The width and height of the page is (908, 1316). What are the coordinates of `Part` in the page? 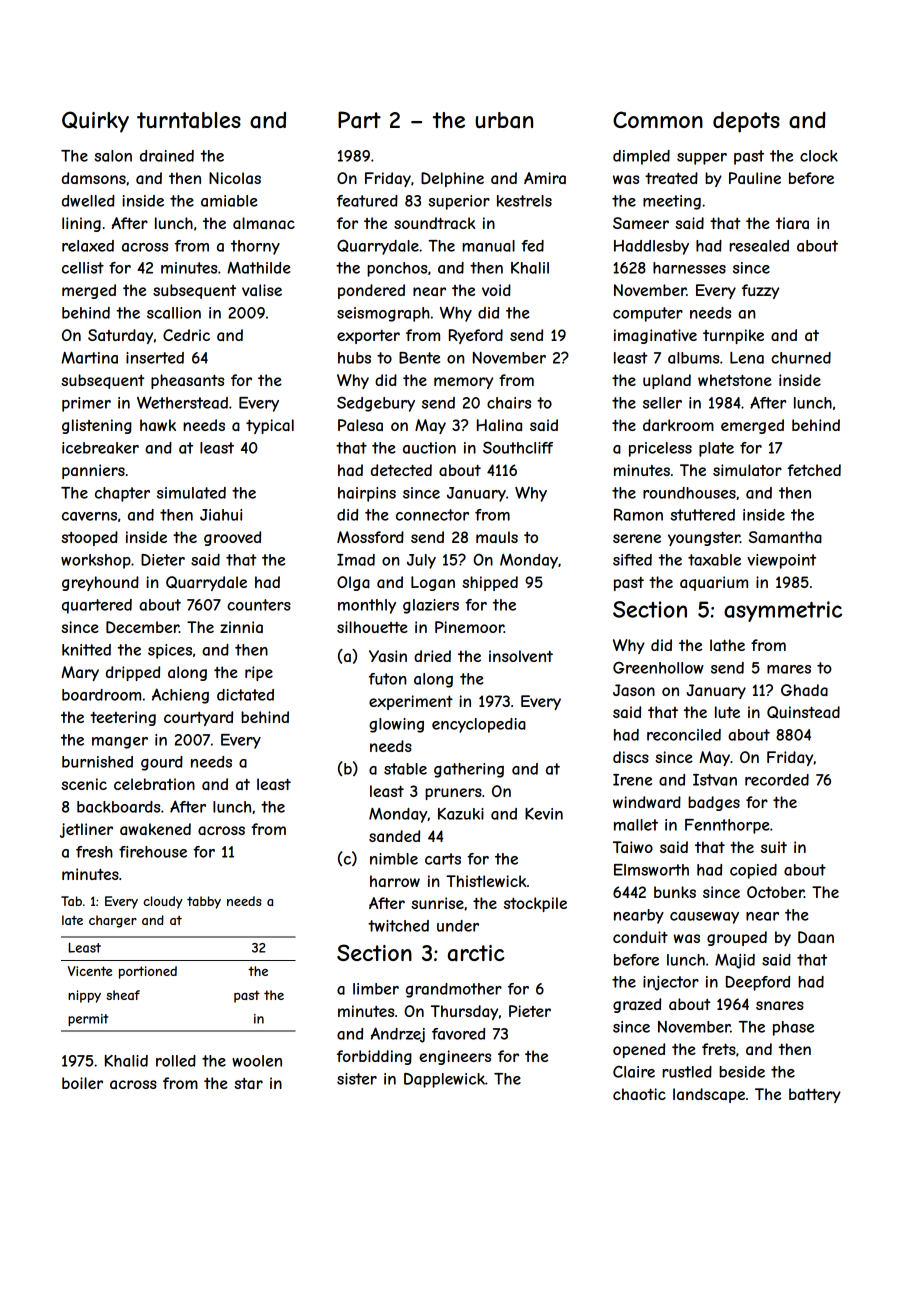 It's located at (359, 120).
